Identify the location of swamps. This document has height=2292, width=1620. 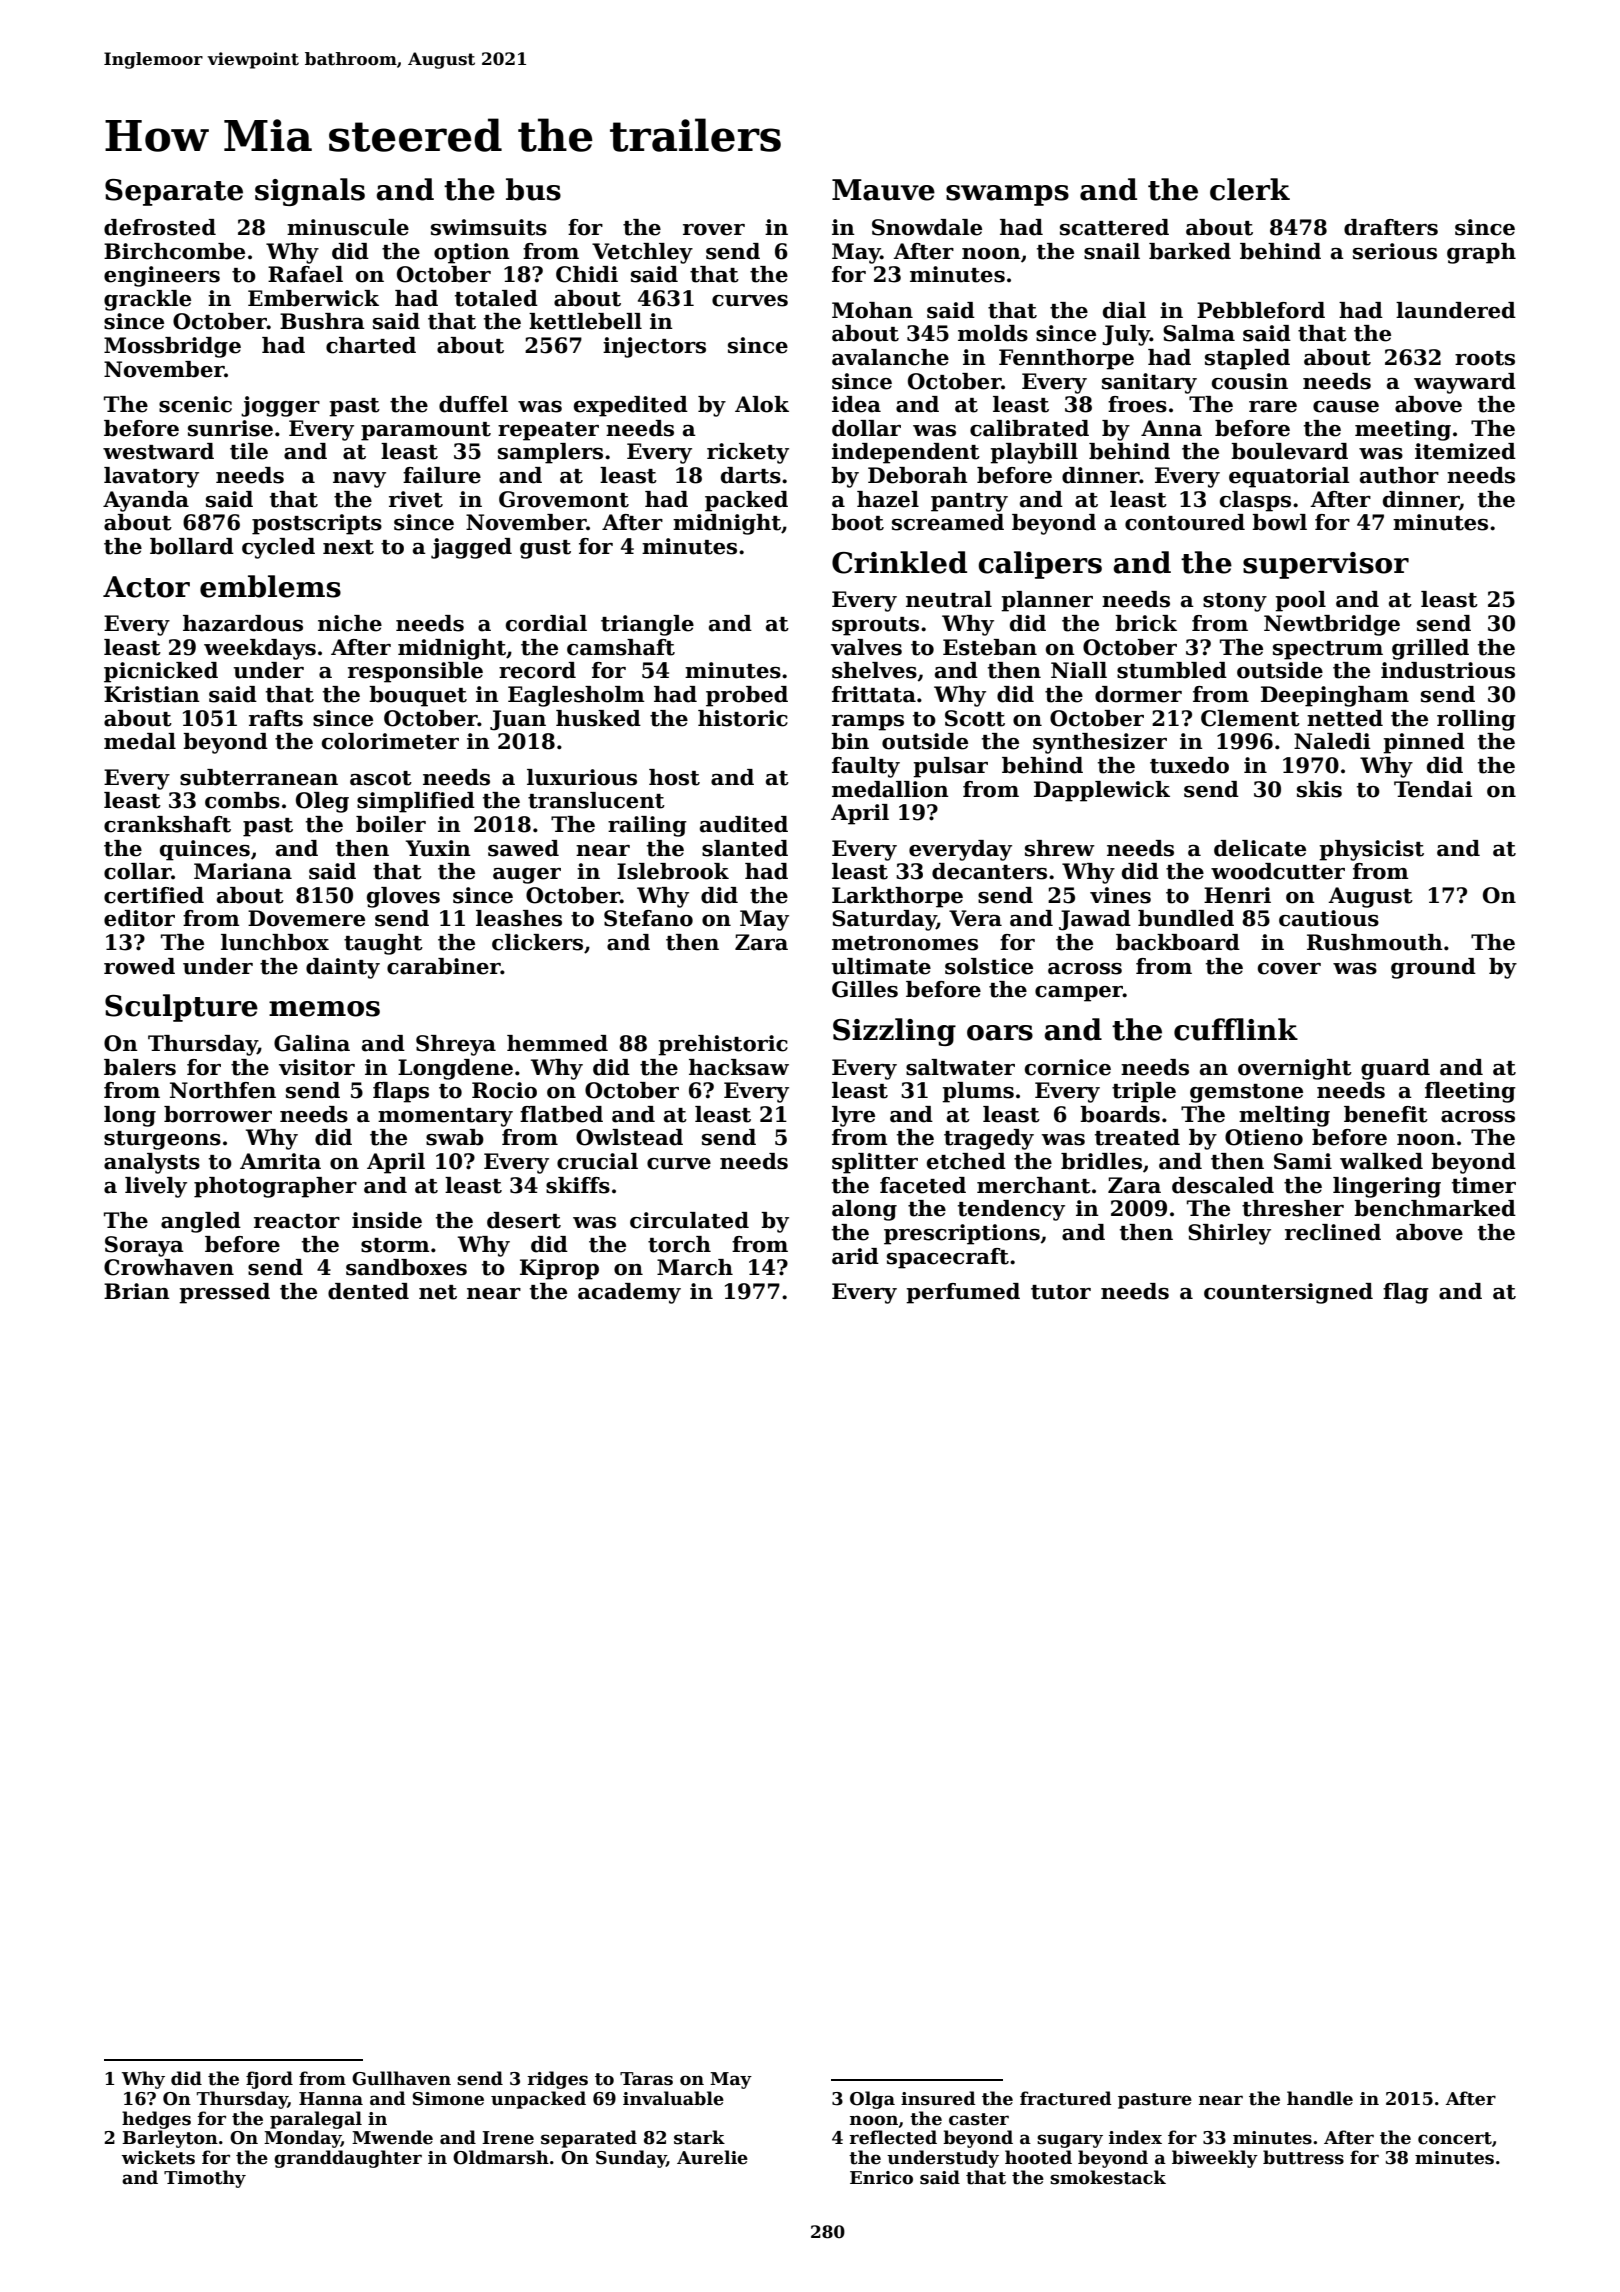
(1007, 195).
